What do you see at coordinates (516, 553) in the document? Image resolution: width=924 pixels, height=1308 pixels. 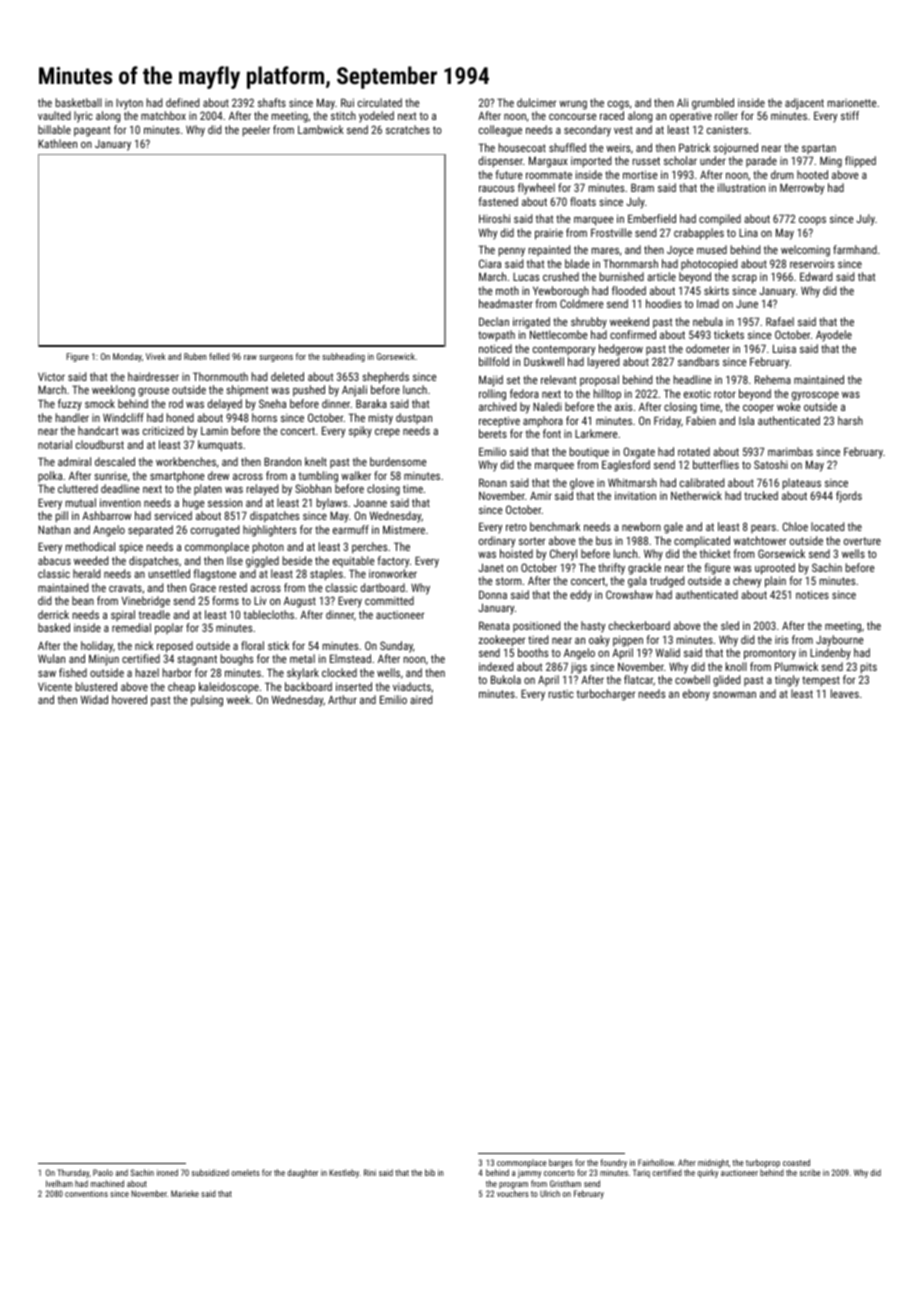 I see `hoisted` at bounding box center [516, 553].
